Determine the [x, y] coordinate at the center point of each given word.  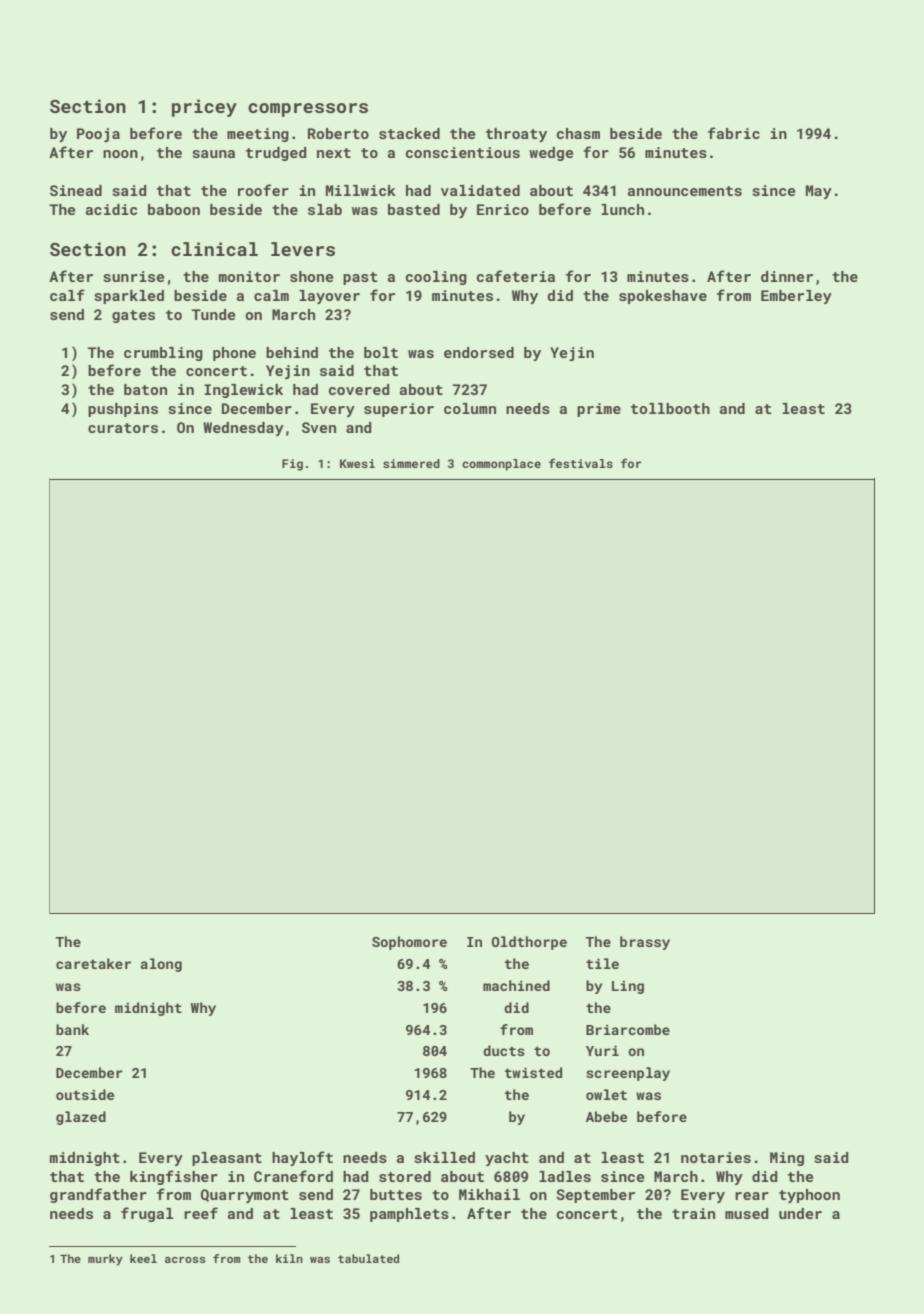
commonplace [501, 465]
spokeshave [663, 297]
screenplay [628, 1074]
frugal [147, 1214]
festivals [581, 463]
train [693, 1213]
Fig [292, 465]
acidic [111, 209]
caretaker [93, 963]
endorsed [479, 352]
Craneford [293, 1176]
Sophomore [409, 943]
